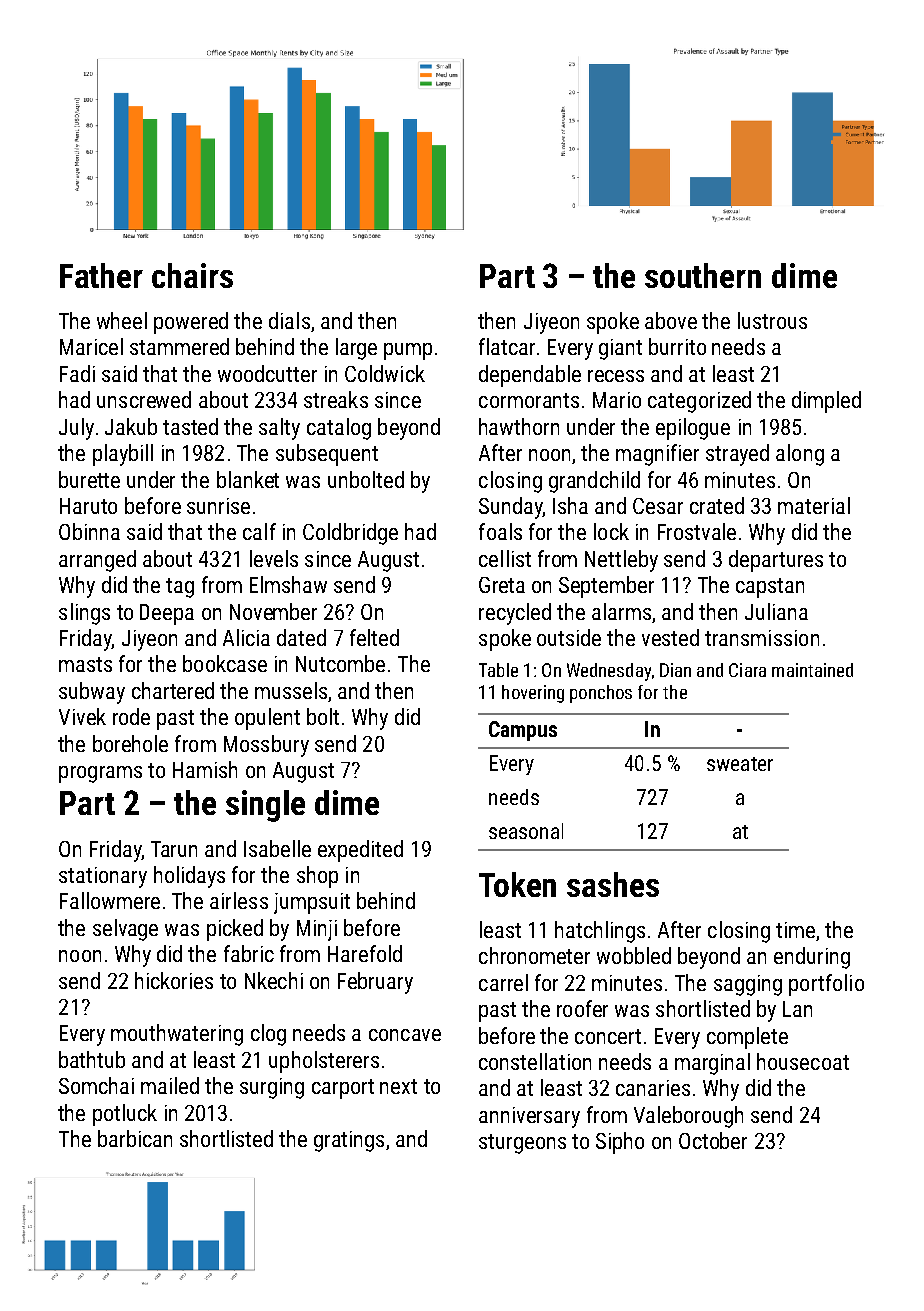 This document has width=924, height=1311. Describe the element at coordinates (135, 1138) in the document. I see `barbican` at that location.
